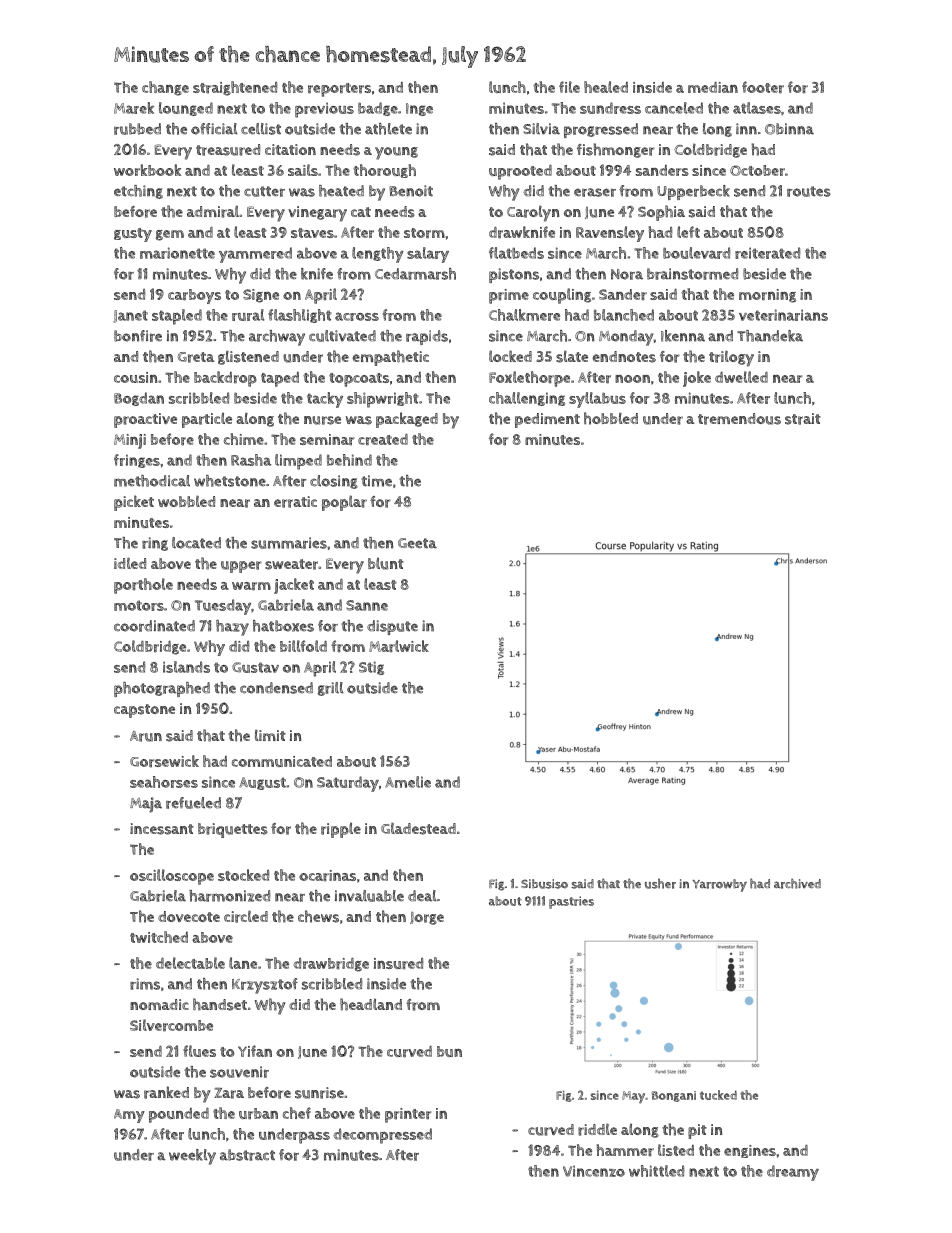 This screenshot has width=952, height=1233. I want to click on Obinna, so click(789, 129).
